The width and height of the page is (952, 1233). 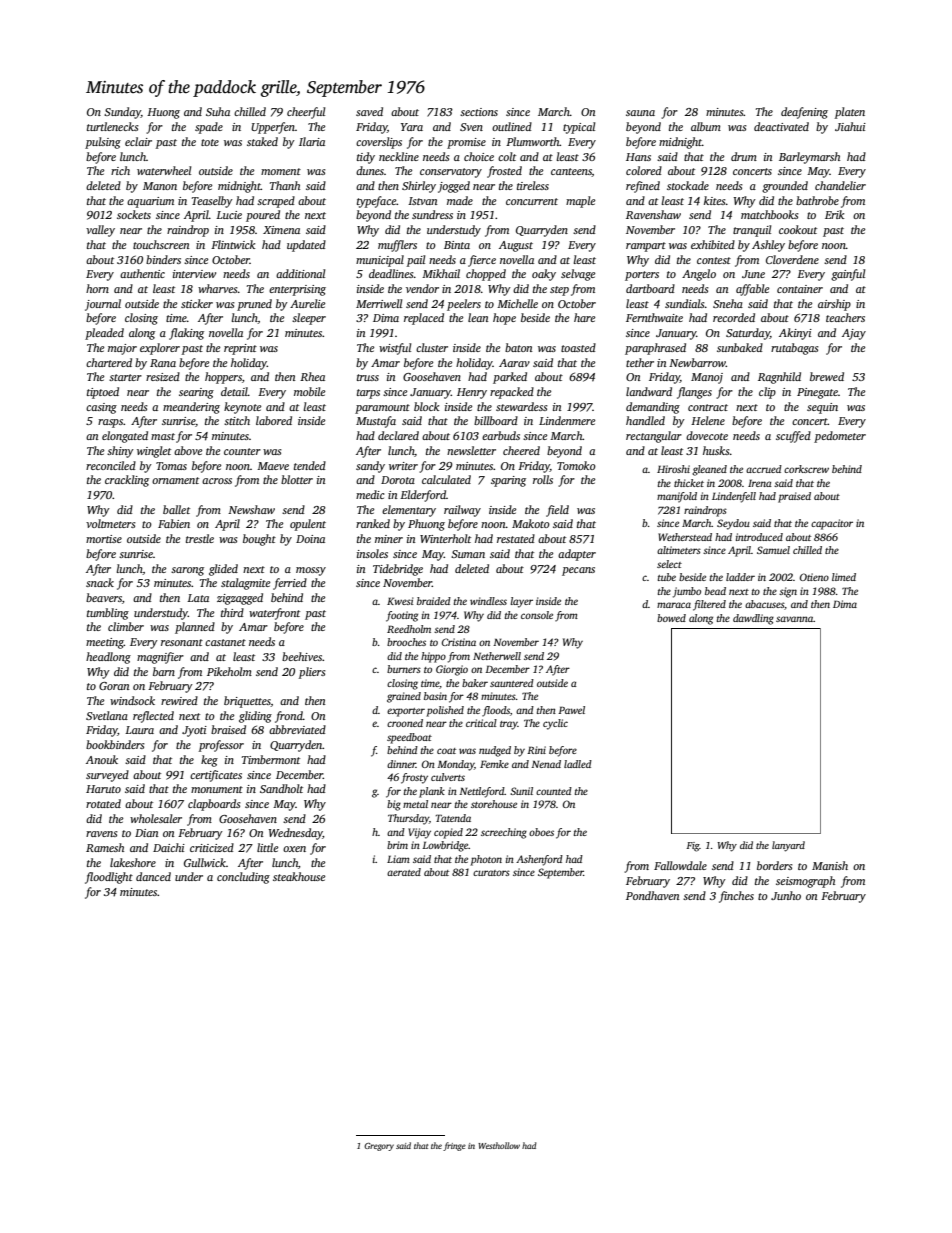 I want to click on Gregory, so click(x=379, y=1147).
